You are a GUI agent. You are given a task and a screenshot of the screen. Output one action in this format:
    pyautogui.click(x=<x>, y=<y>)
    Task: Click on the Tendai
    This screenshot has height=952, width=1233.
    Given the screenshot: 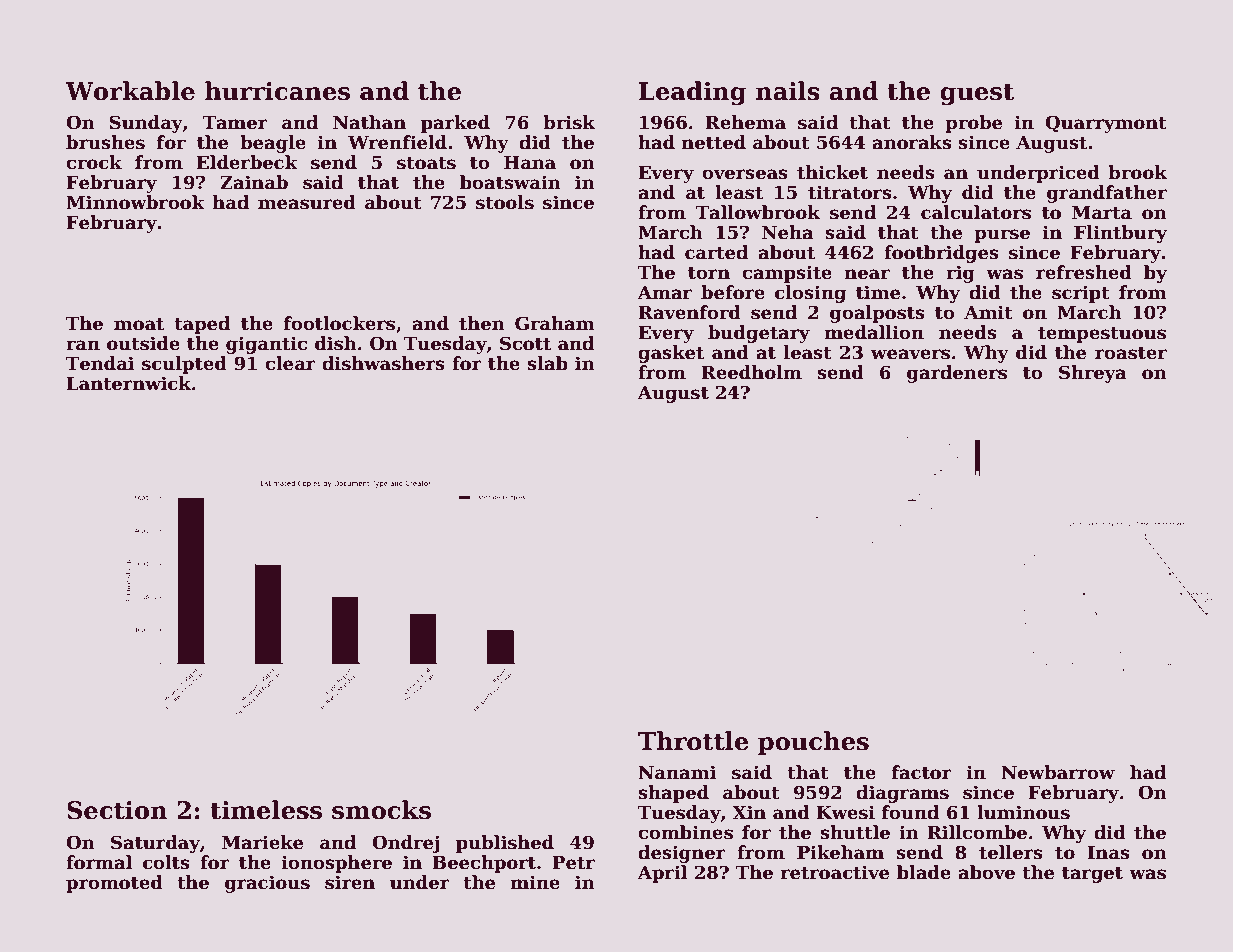 What is the action you would take?
    pyautogui.click(x=100, y=363)
